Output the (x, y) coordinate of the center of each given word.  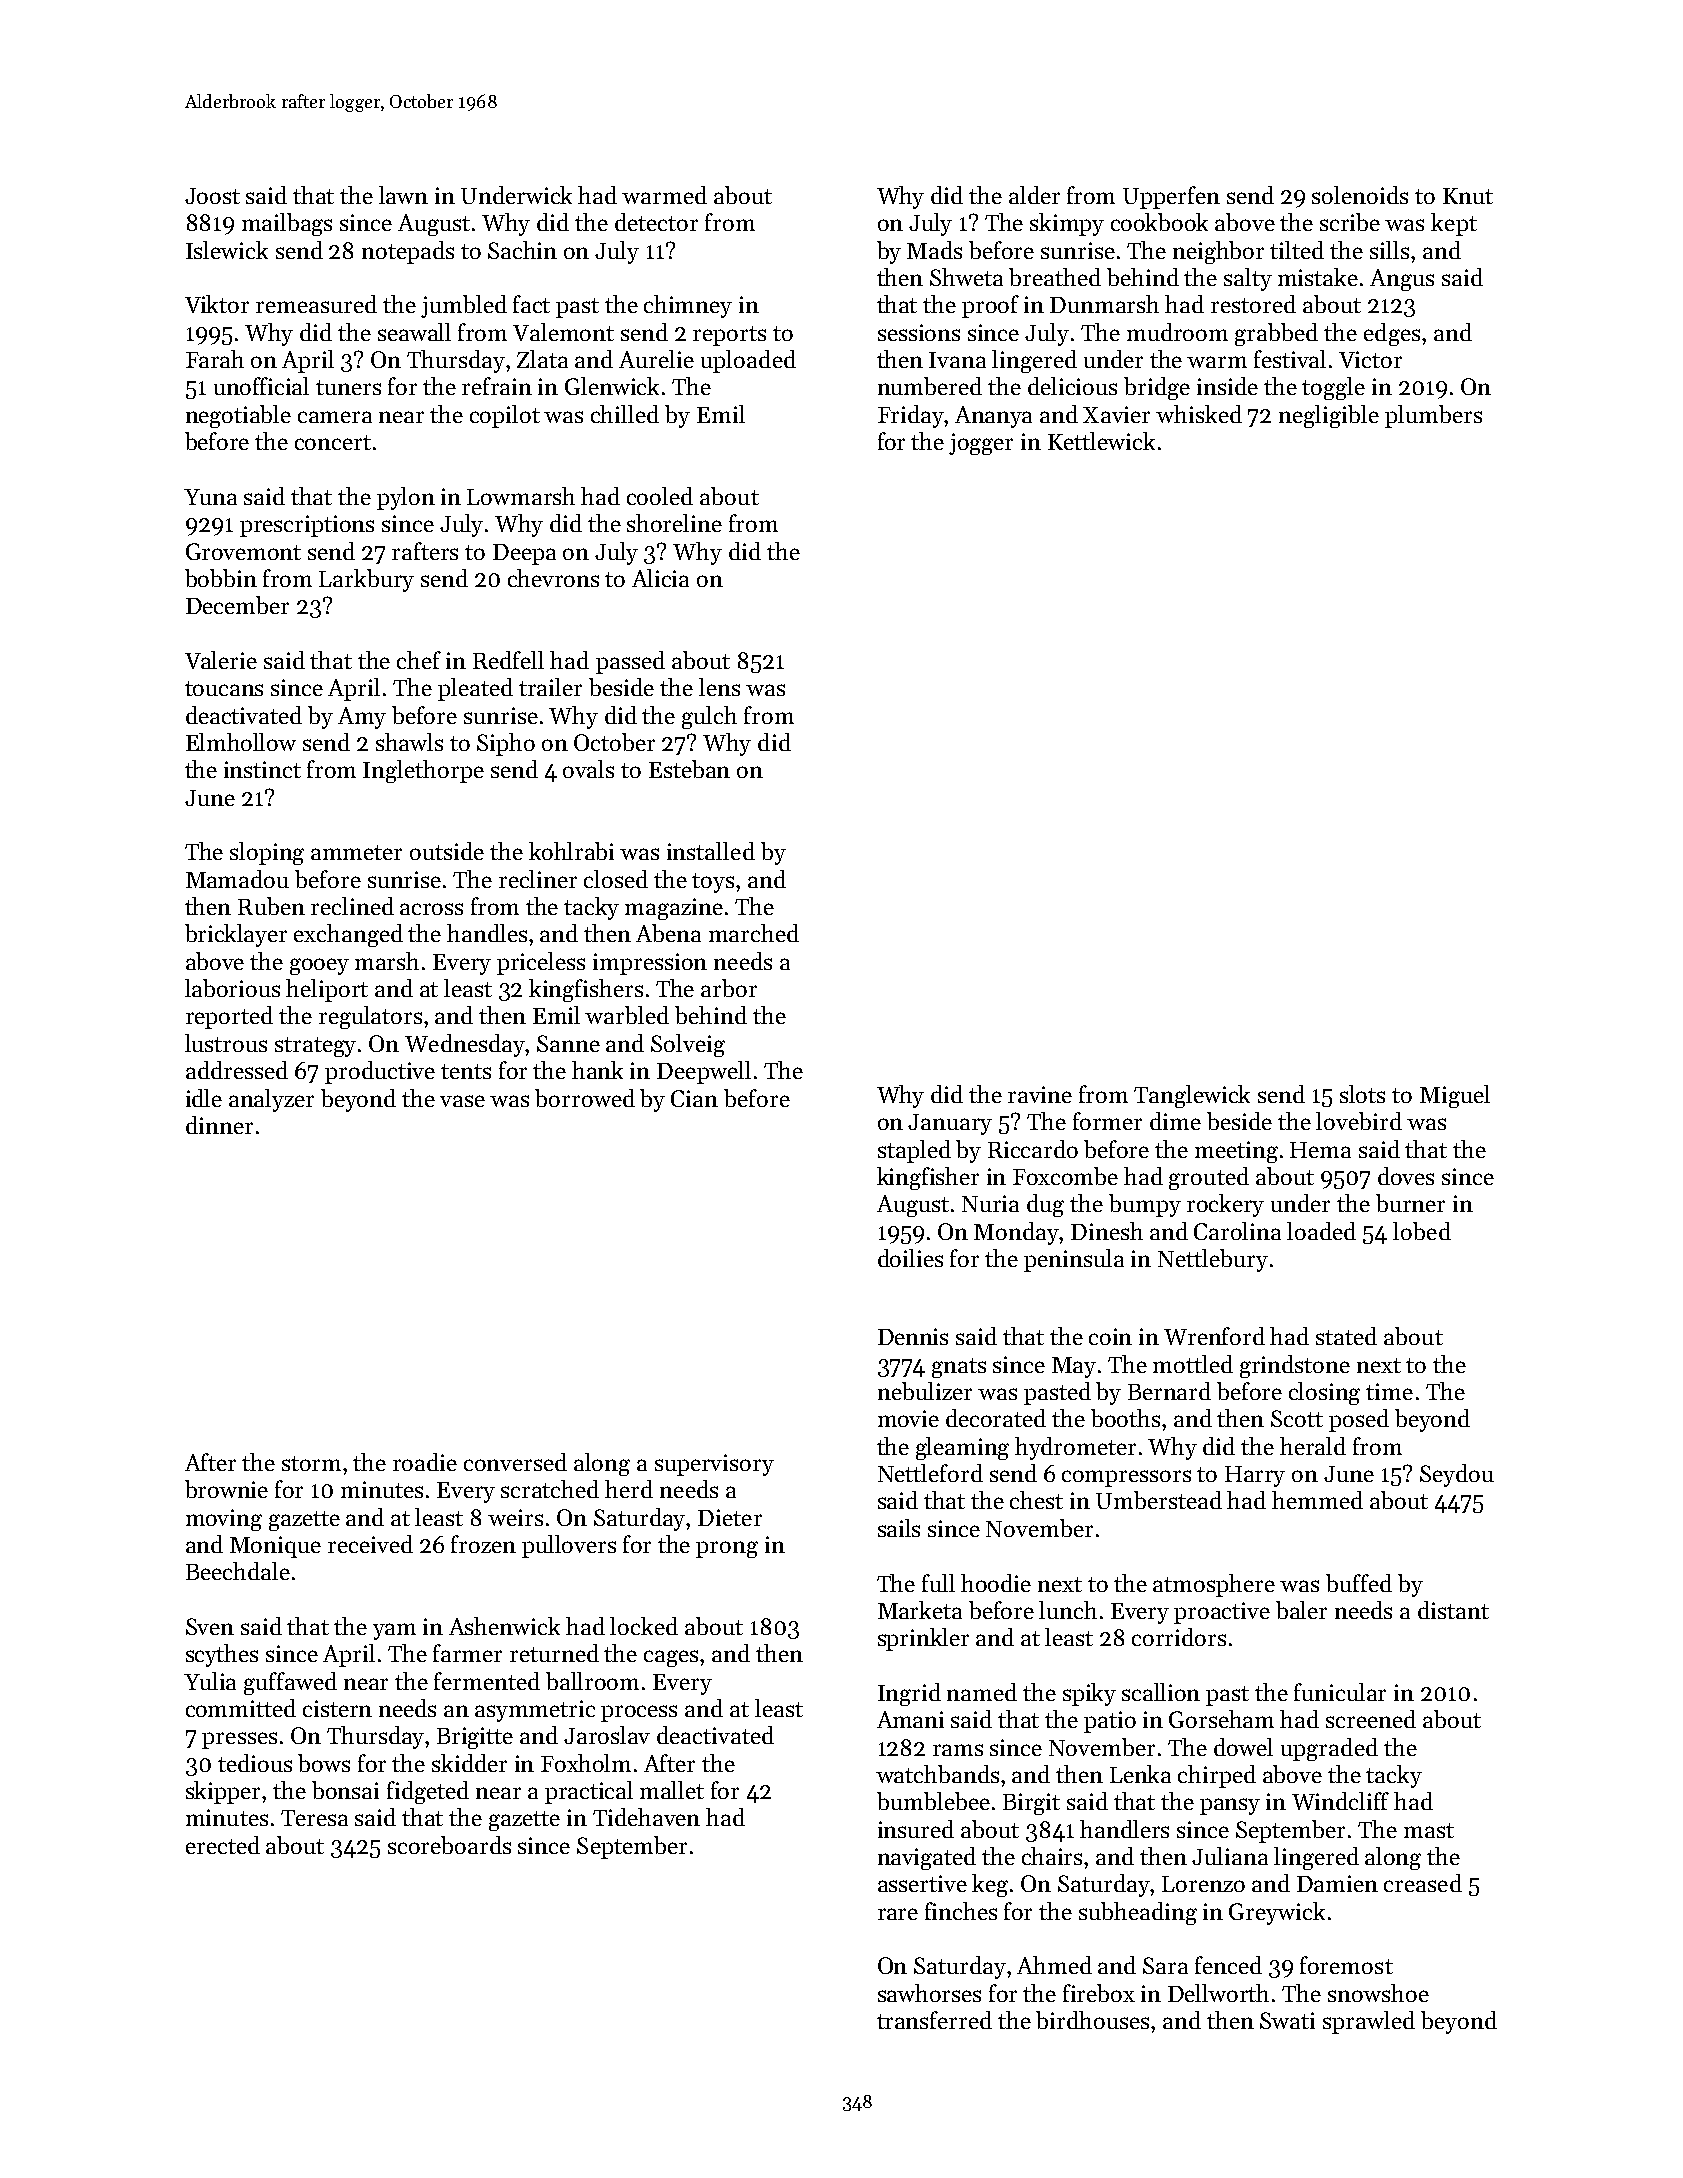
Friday (911, 416)
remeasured (316, 304)
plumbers (1433, 416)
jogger (981, 444)
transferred (934, 2020)
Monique (275, 1547)
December (237, 605)
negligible (1329, 416)
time (1389, 1391)
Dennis (913, 1336)
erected (223, 1845)
